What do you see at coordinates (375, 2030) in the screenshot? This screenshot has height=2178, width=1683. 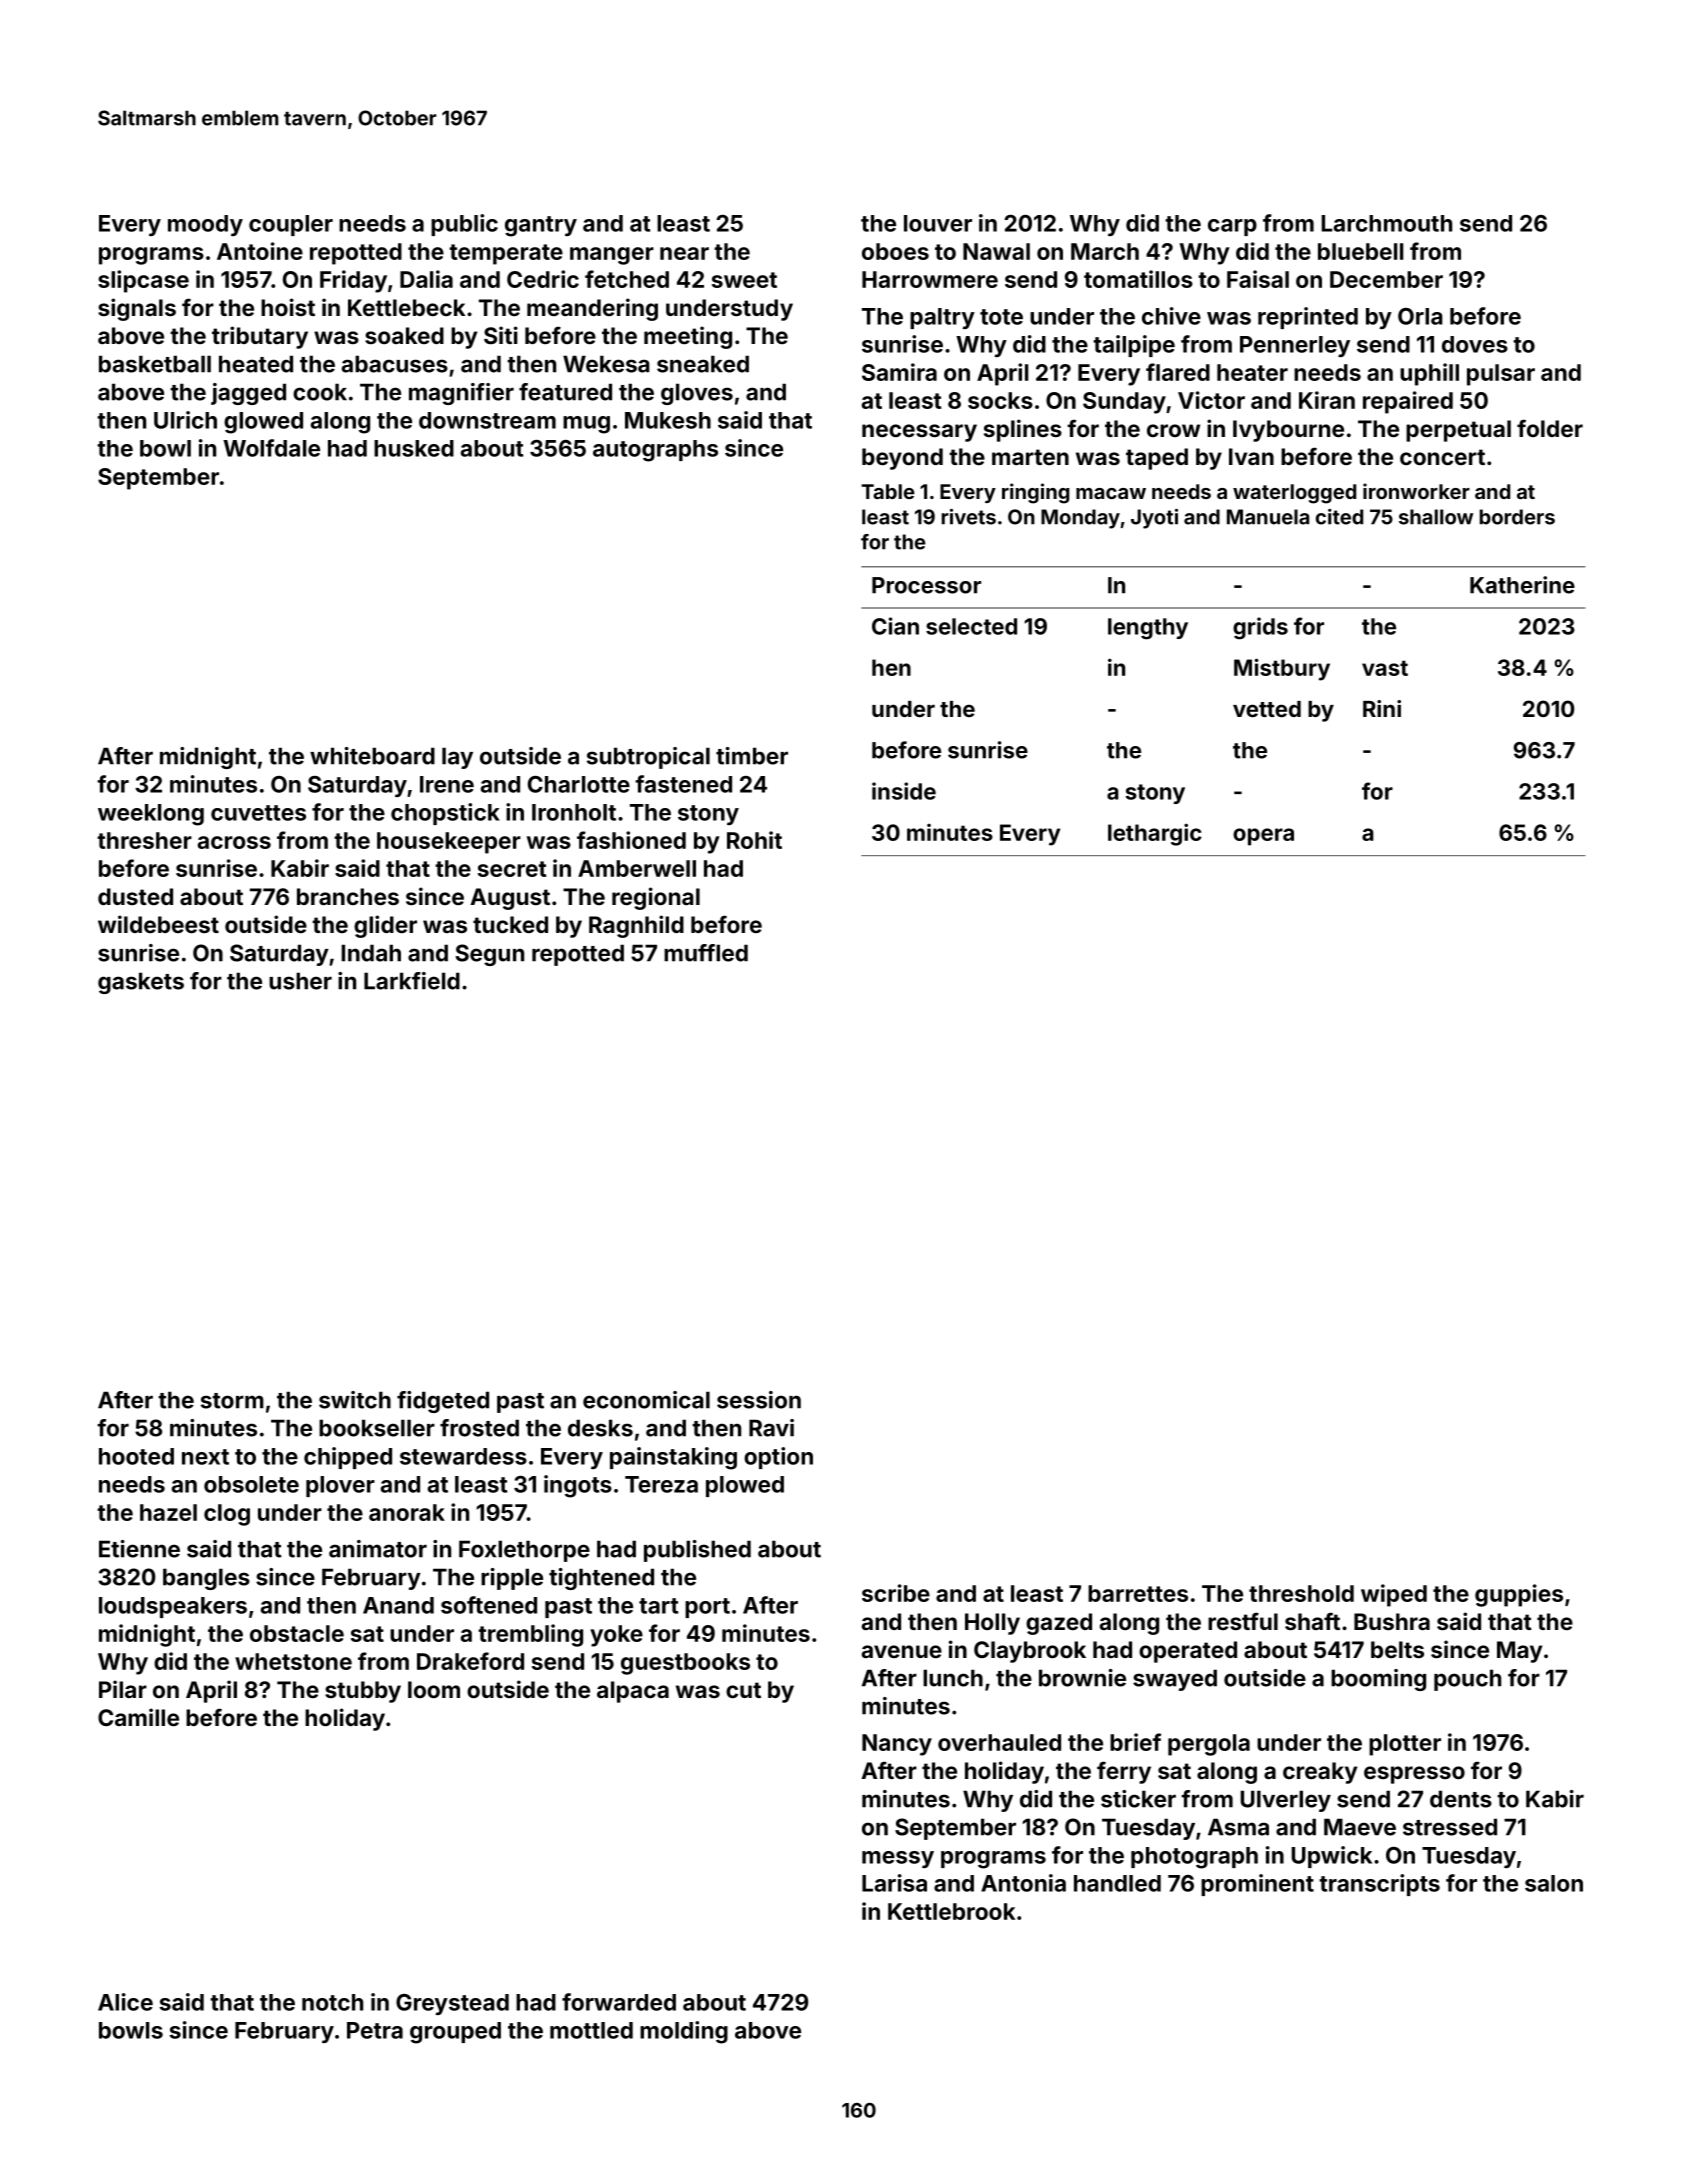 I see `Petra` at bounding box center [375, 2030].
